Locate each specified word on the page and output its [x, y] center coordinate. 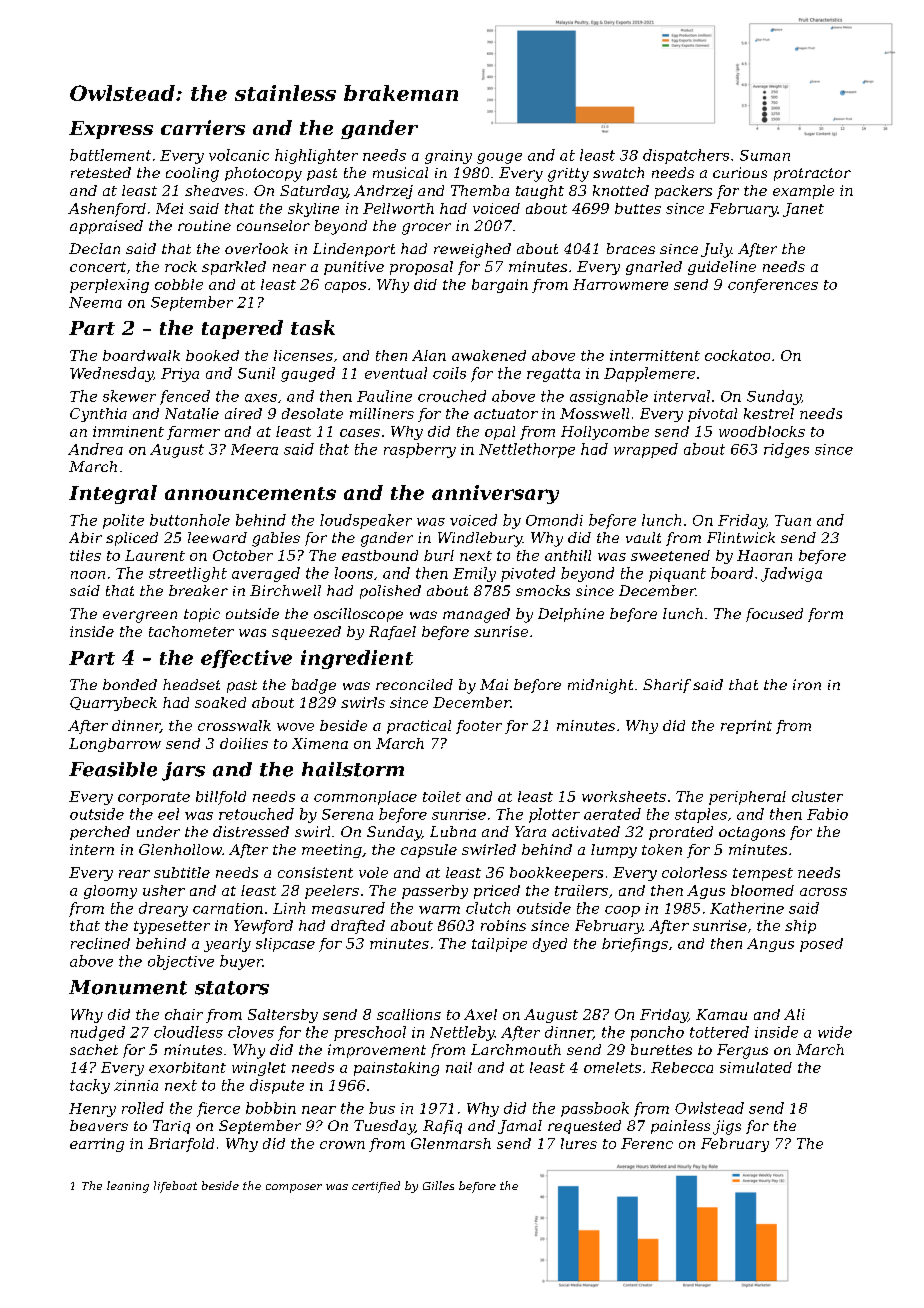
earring [97, 1145]
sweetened [670, 555]
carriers [203, 127]
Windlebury [480, 539]
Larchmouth [516, 1049]
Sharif [667, 686]
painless [680, 1127]
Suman [765, 155]
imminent [128, 431]
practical [419, 727]
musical [400, 172]
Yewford [263, 927]
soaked [220, 702]
